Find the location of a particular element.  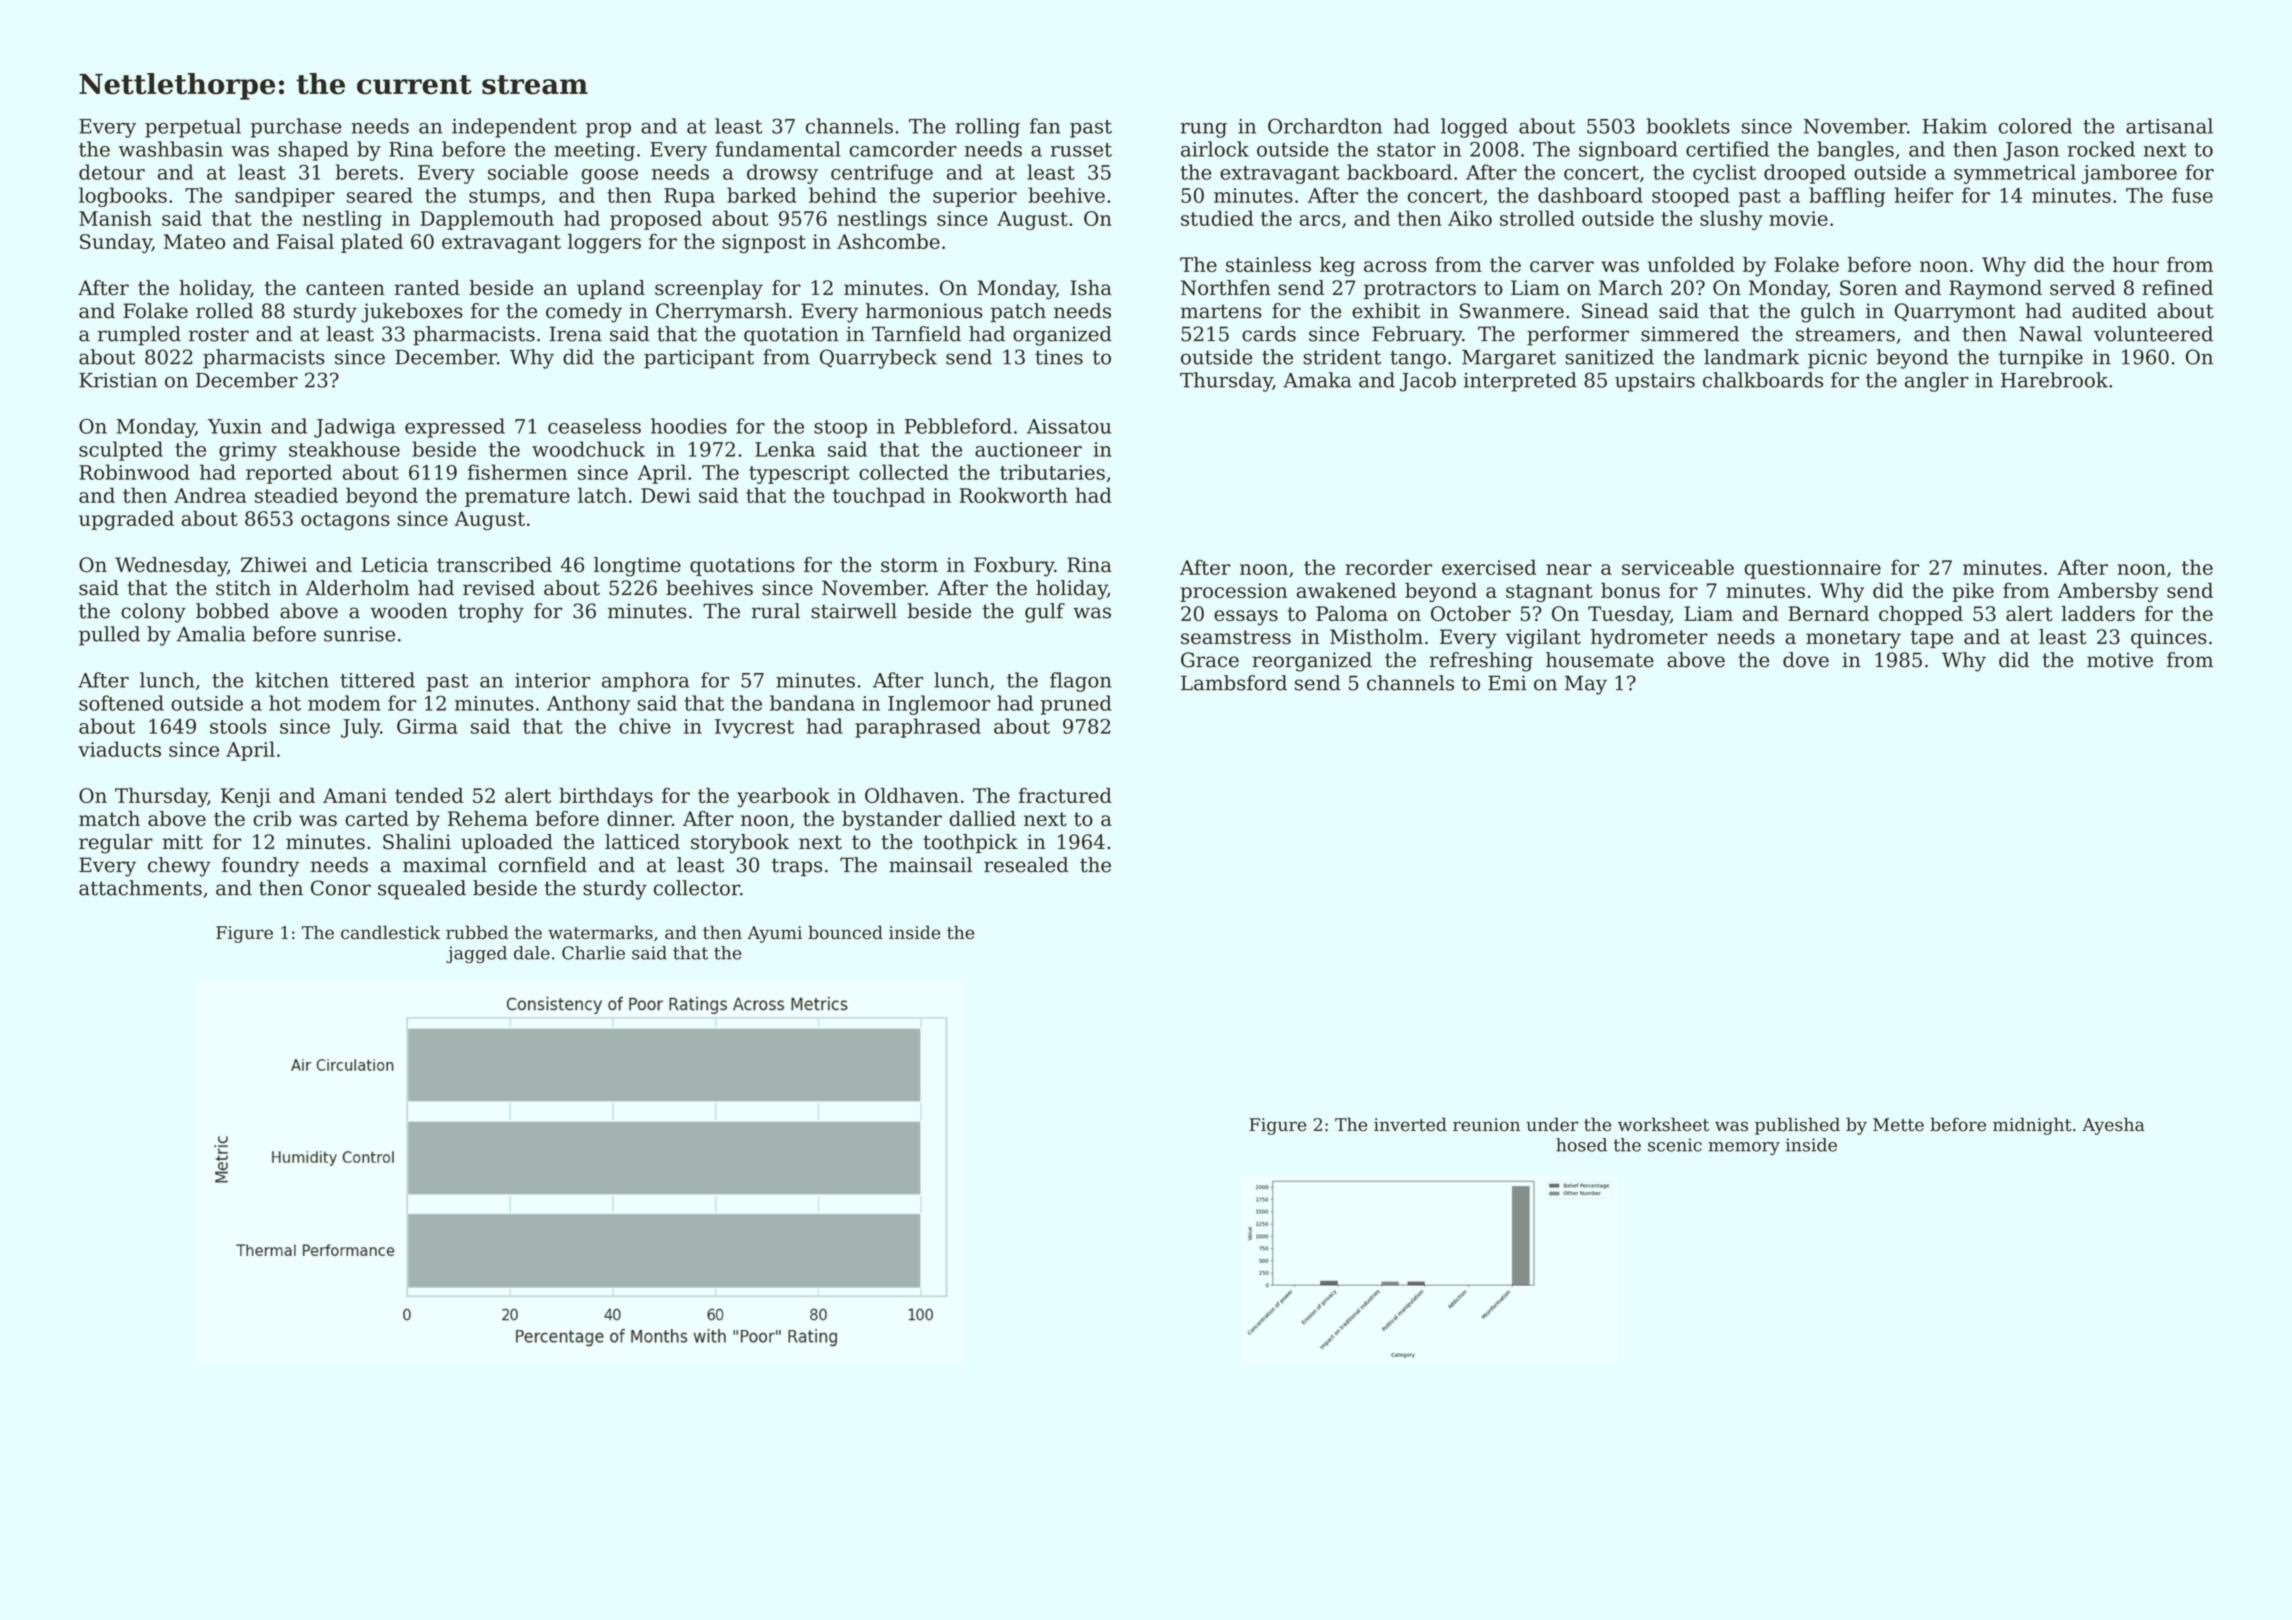

resealed is located at coordinates (1026, 865).
